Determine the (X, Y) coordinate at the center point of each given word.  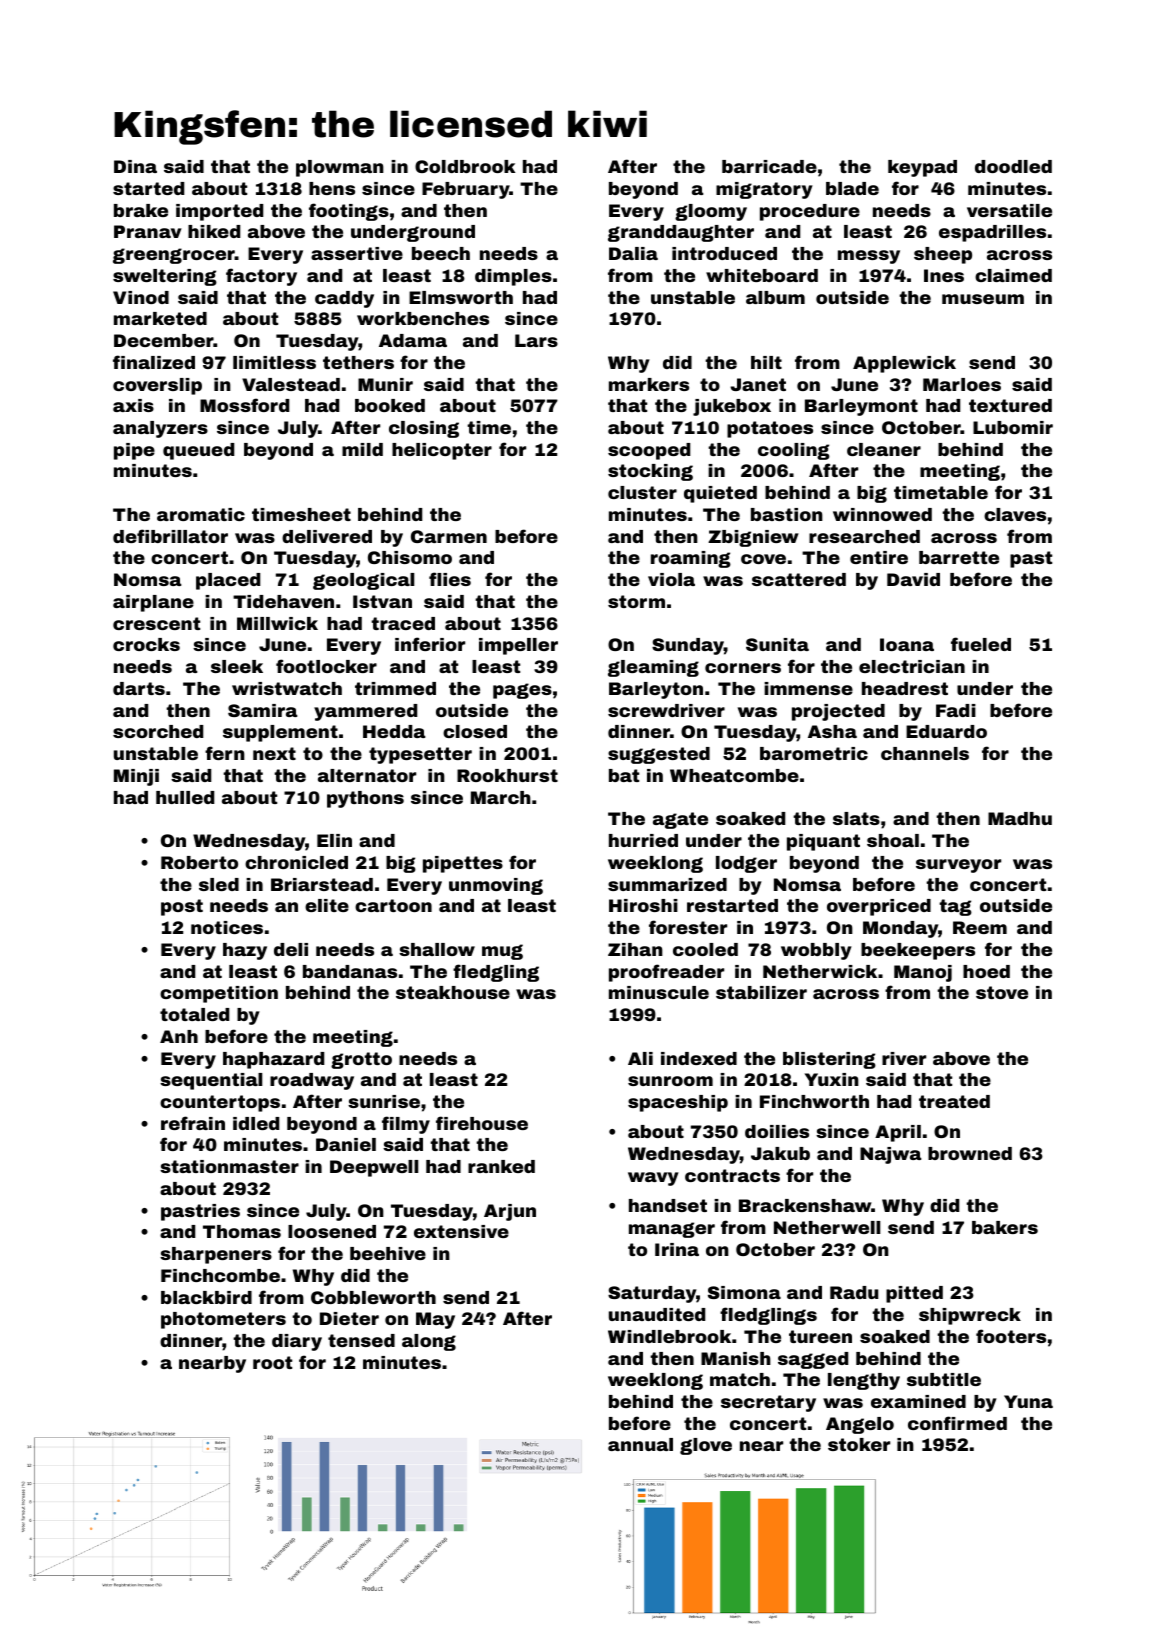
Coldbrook (465, 166)
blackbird (206, 1297)
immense (808, 688)
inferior (430, 644)
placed (228, 581)
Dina (135, 166)
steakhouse (453, 992)
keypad (922, 168)
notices (227, 927)
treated (954, 1101)
